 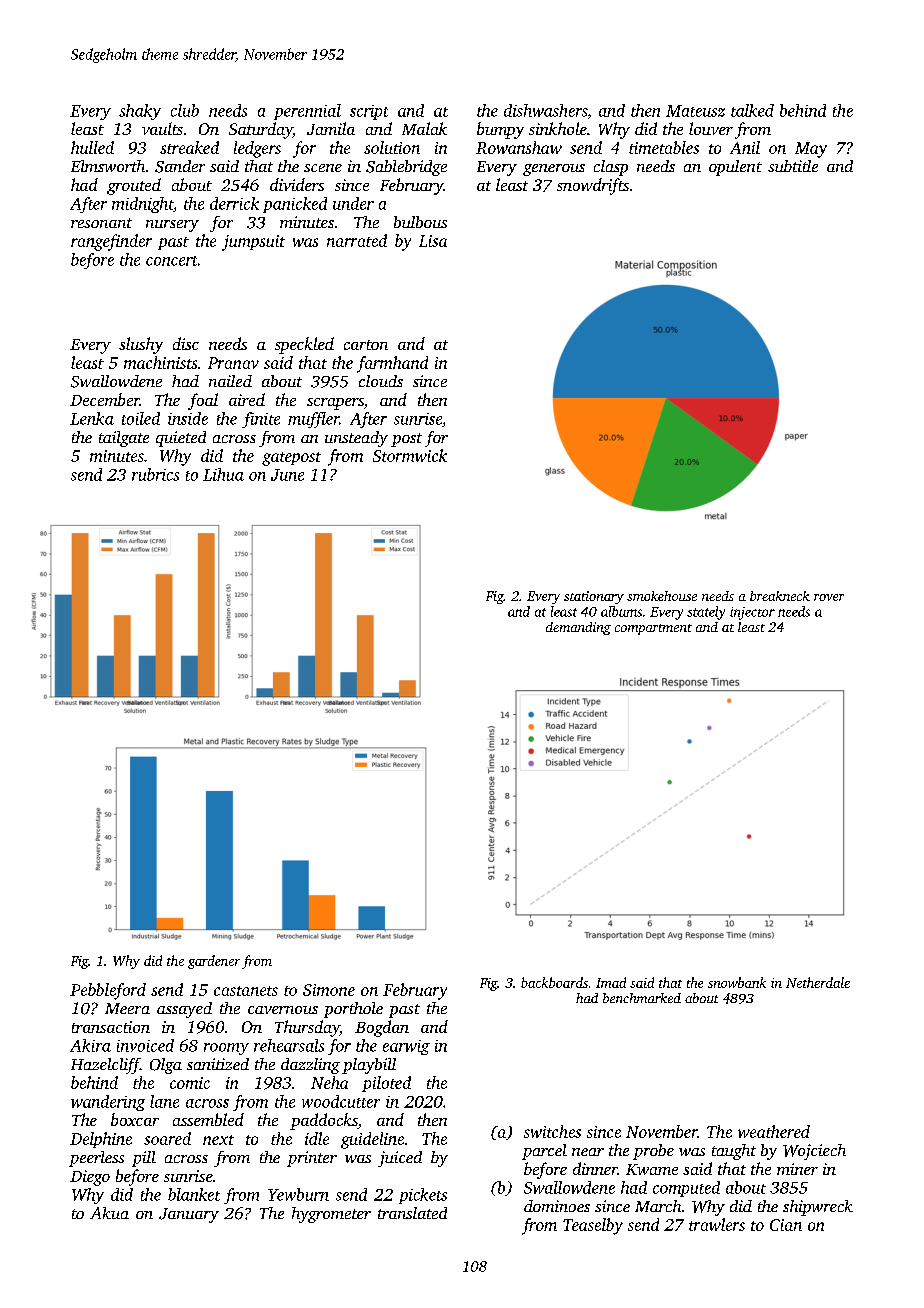 What do you see at coordinates (223, 474) in the image?
I see `Lihua` at bounding box center [223, 474].
